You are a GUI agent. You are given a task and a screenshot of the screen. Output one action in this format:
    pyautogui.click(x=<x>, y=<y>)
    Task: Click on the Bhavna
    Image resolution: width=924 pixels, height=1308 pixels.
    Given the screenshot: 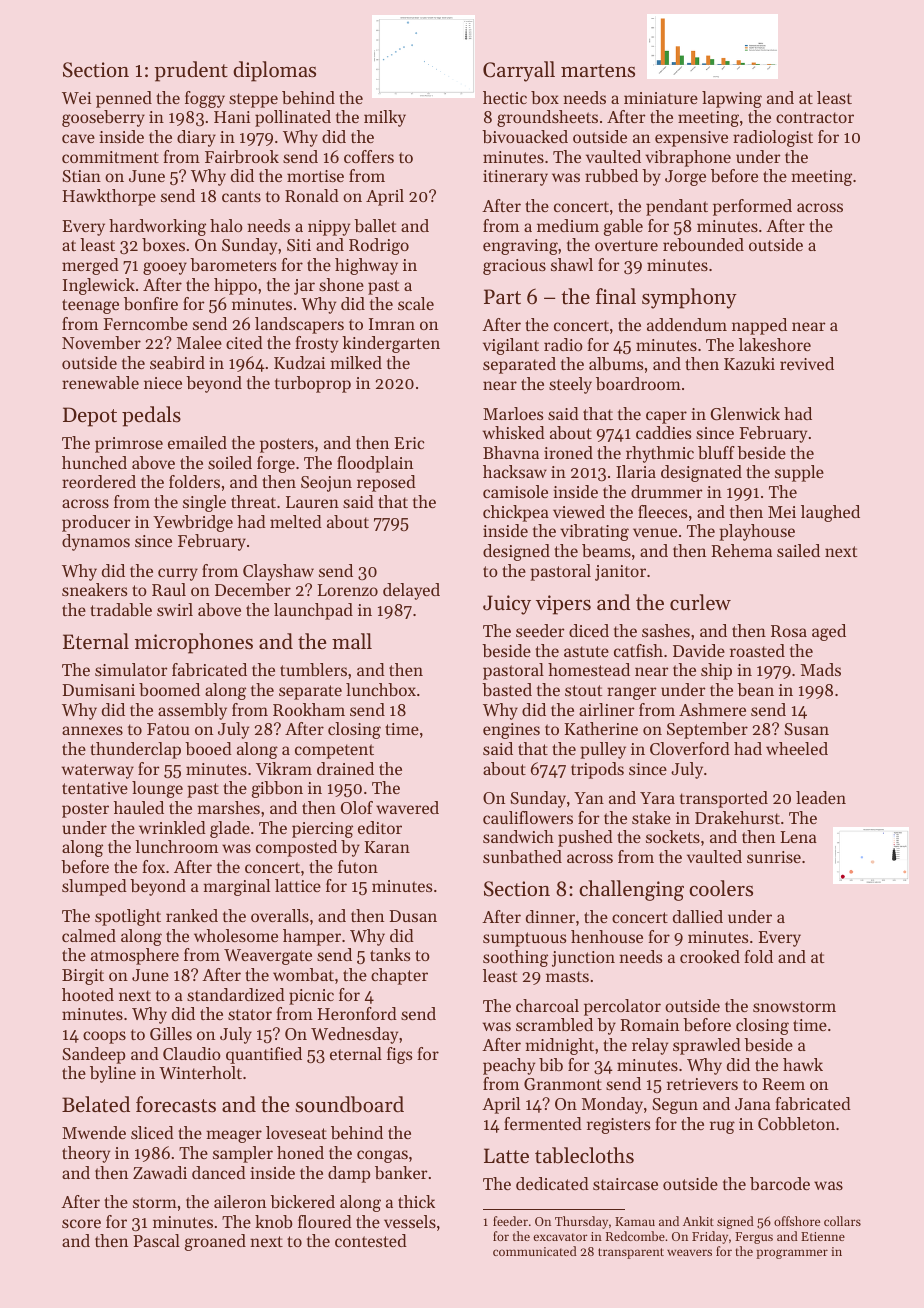 What is the action you would take?
    pyautogui.click(x=511, y=452)
